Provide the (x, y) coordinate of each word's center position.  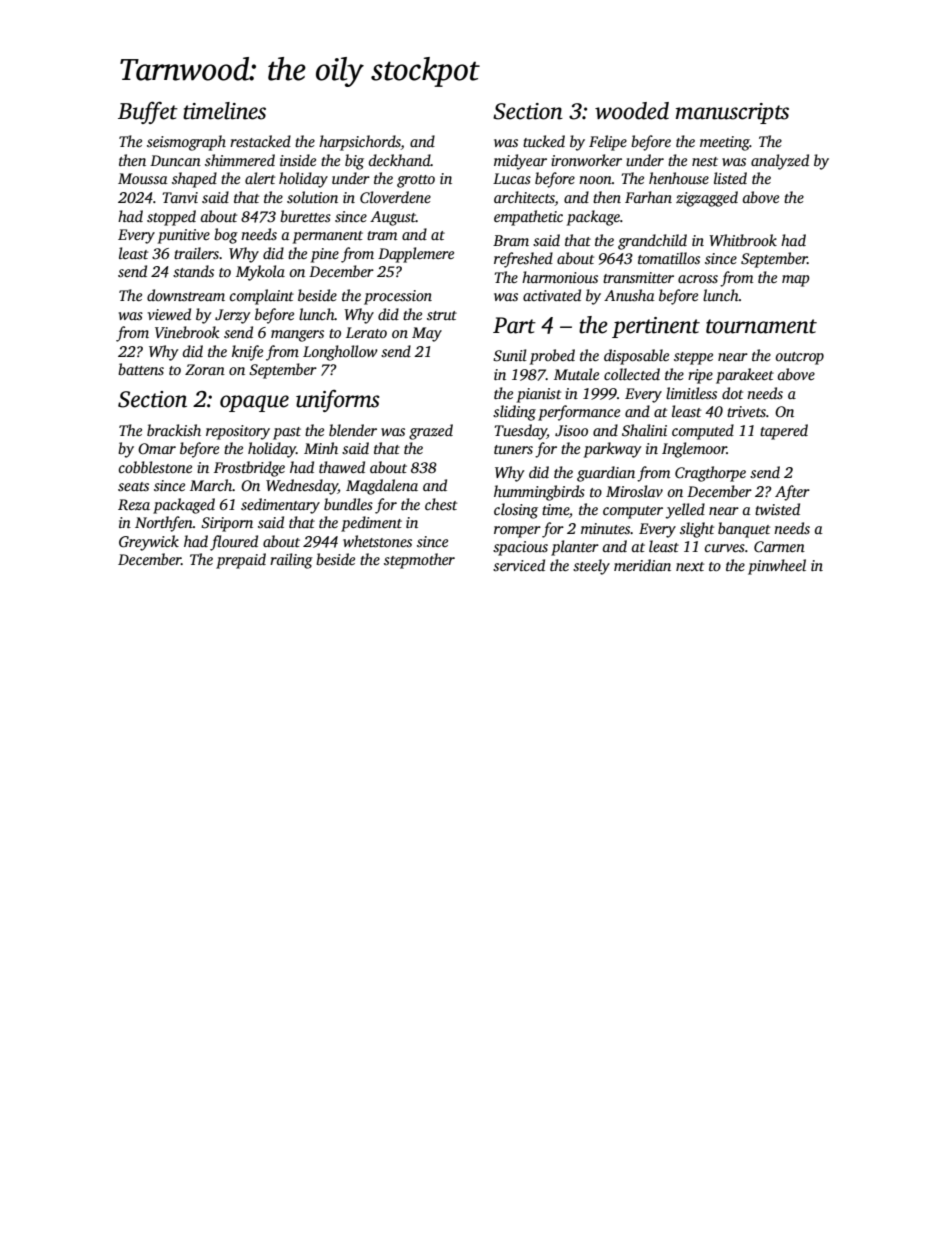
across (698, 279)
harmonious (560, 277)
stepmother (419, 561)
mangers (297, 336)
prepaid (241, 561)
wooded (632, 111)
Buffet (148, 112)
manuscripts (732, 113)
